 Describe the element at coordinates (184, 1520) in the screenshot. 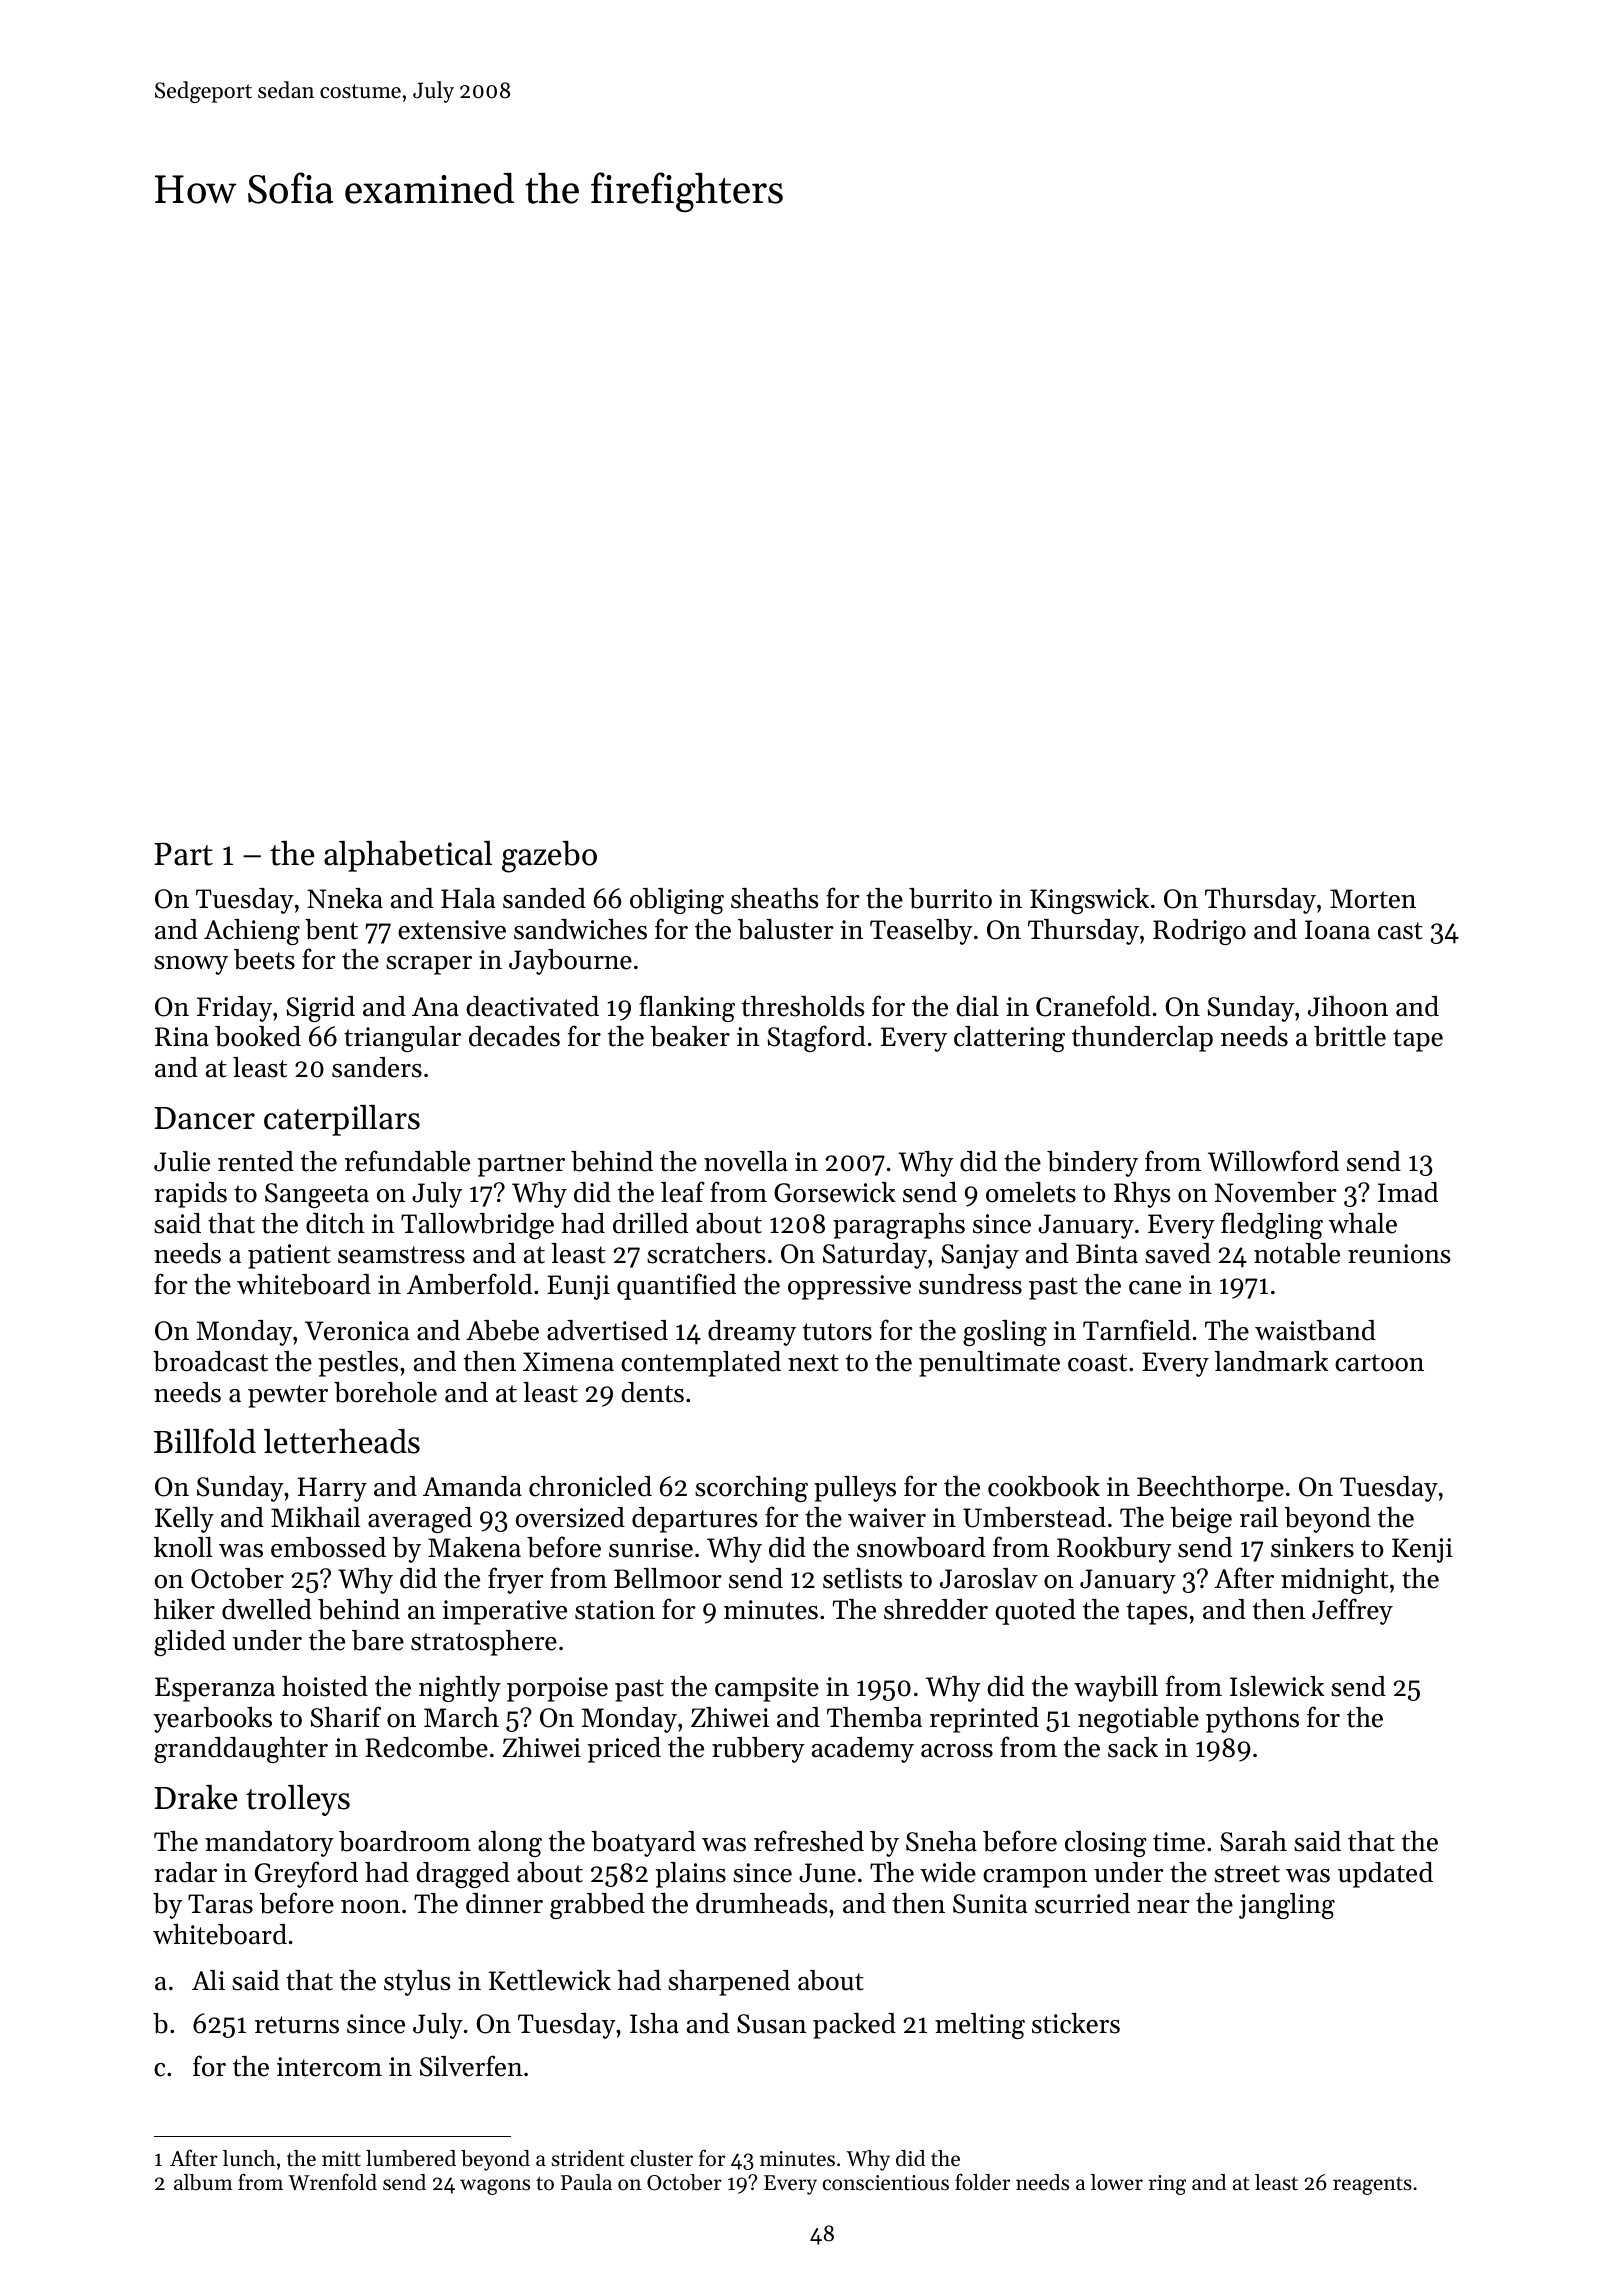

I see `Kelly` at that location.
